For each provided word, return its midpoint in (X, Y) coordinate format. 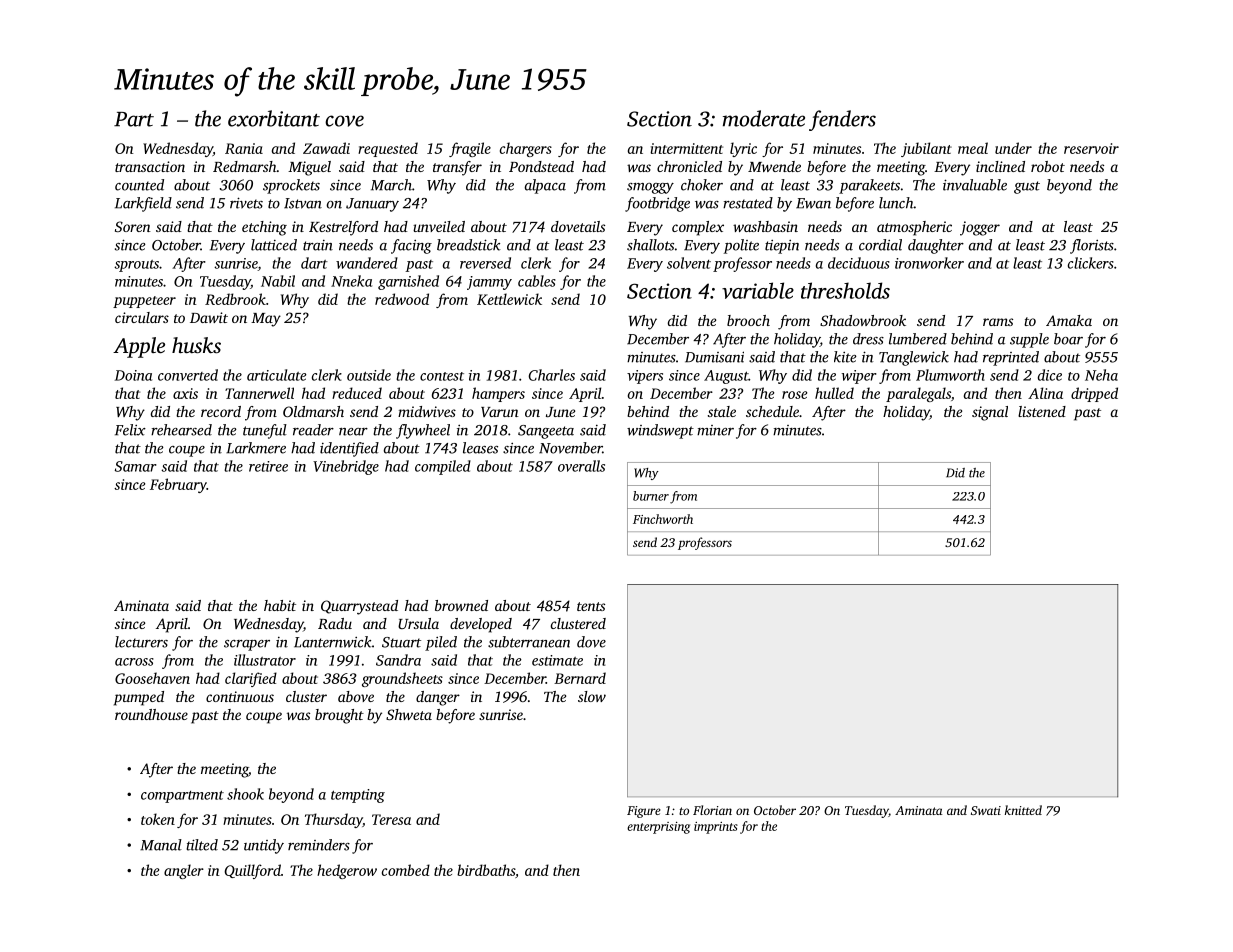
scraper (247, 645)
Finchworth (663, 519)
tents (591, 606)
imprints (716, 828)
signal (990, 413)
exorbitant (274, 118)
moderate (764, 118)
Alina (1045, 393)
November (570, 448)
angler (184, 871)
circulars (142, 317)
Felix (130, 430)
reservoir (1091, 148)
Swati (986, 810)
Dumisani (714, 357)
